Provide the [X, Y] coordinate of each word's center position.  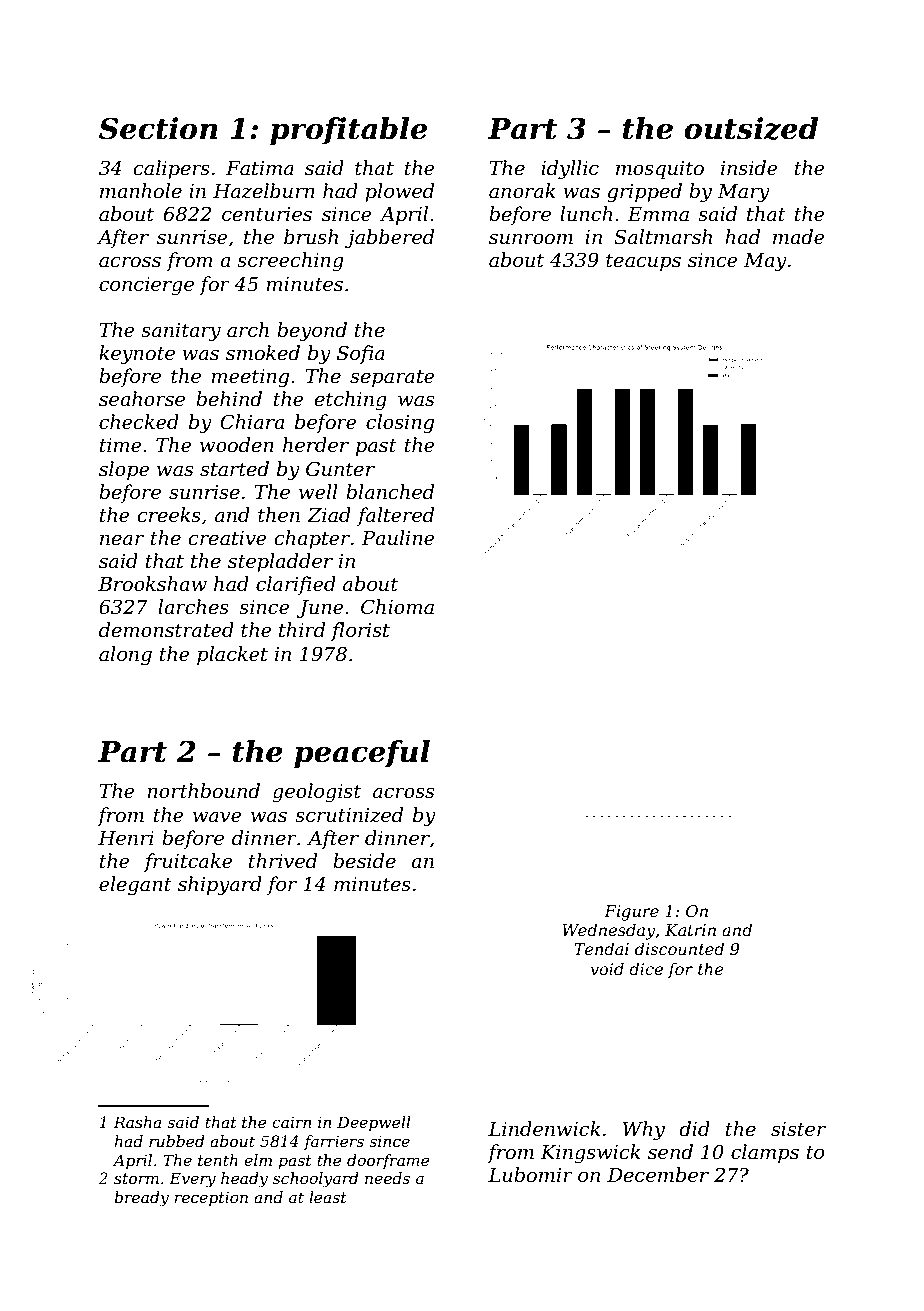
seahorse [142, 399]
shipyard [220, 886]
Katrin [690, 930]
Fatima [260, 168]
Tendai [601, 948]
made [799, 237]
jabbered [389, 239]
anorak [522, 191]
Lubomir [530, 1175]
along [125, 656]
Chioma [397, 607]
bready [141, 1199]
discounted [679, 948]
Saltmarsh [663, 237]
